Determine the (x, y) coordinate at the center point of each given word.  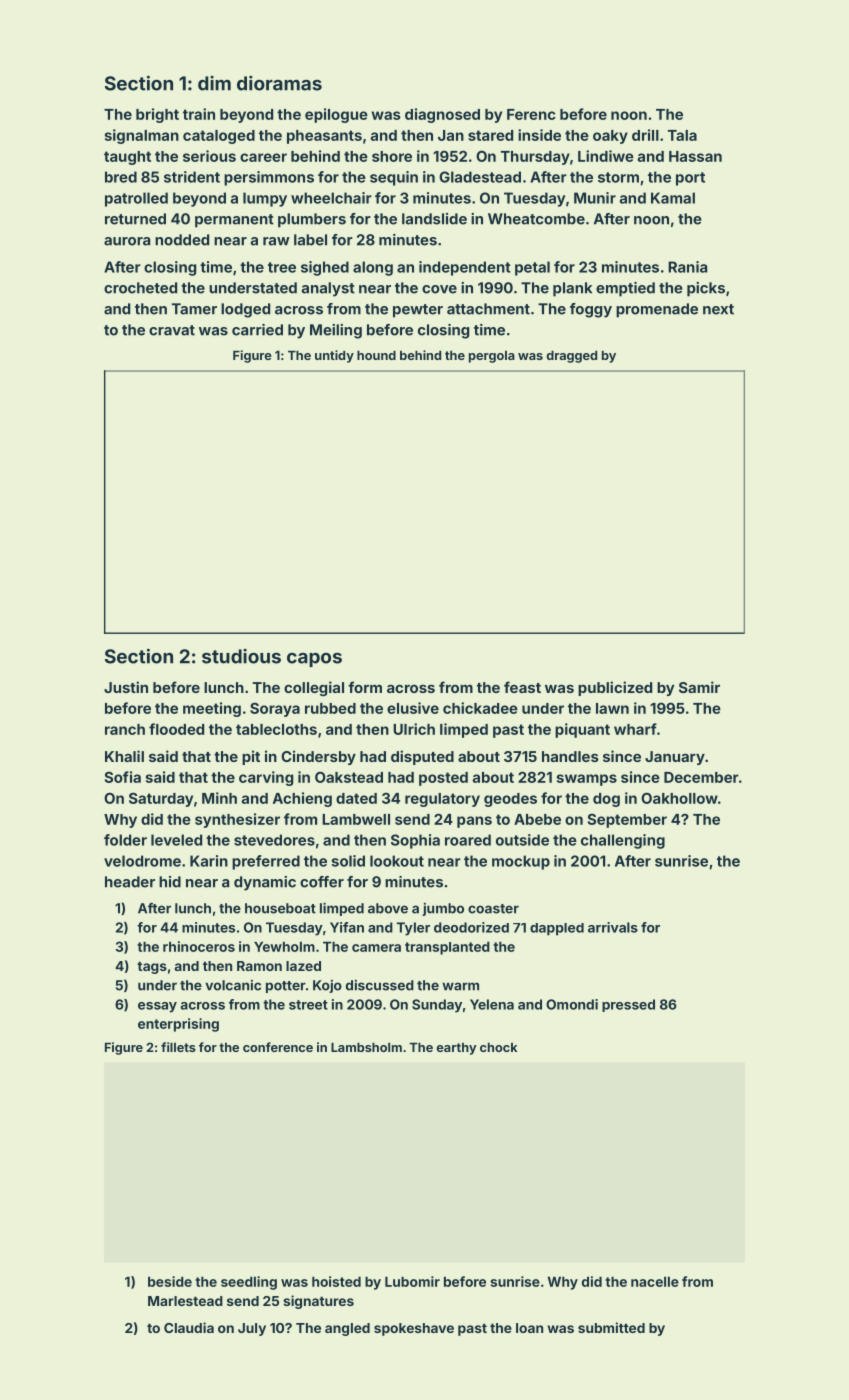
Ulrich (414, 729)
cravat (172, 330)
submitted (611, 1327)
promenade (657, 310)
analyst (328, 289)
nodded (182, 240)
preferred (266, 862)
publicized (615, 688)
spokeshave (414, 1329)
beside (170, 1281)
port (690, 179)
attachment (488, 309)
